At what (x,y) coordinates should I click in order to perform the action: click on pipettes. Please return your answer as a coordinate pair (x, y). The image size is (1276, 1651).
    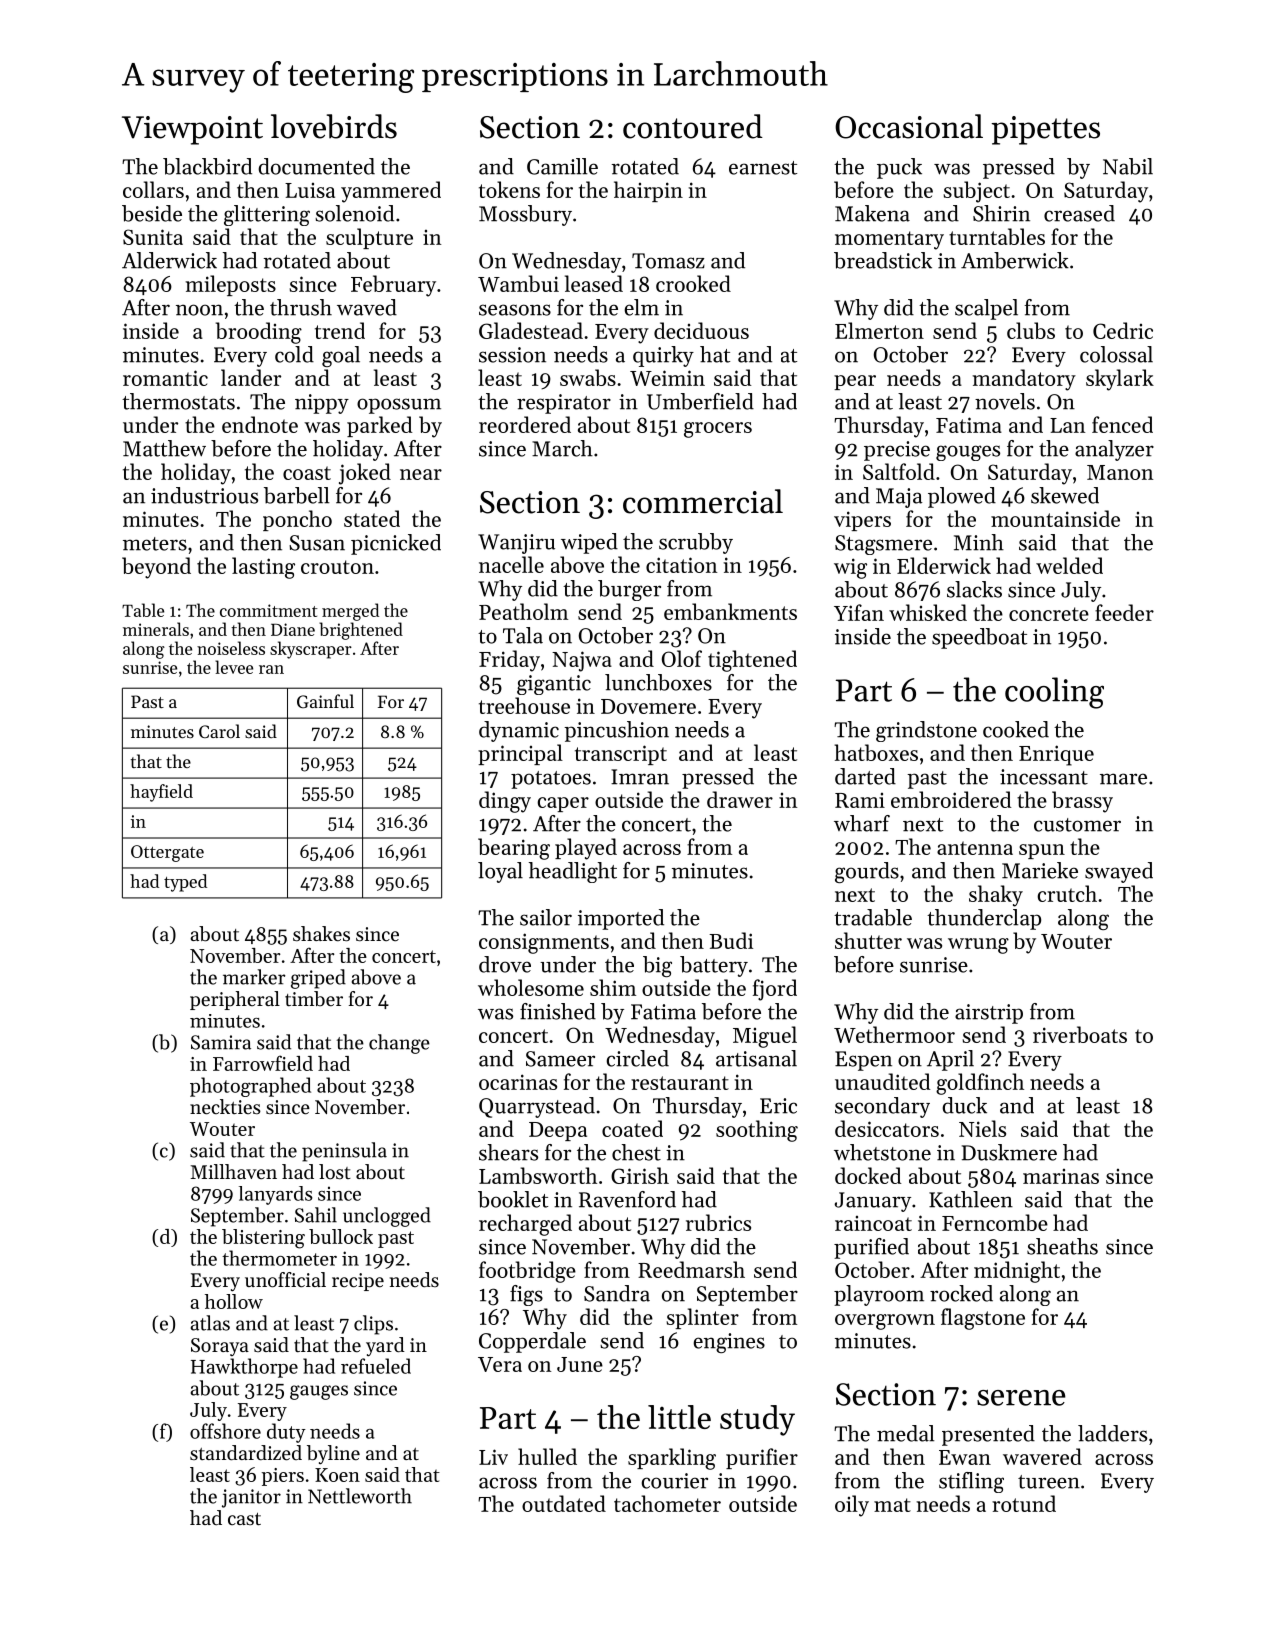
    Looking at the image, I should click on (1045, 130).
